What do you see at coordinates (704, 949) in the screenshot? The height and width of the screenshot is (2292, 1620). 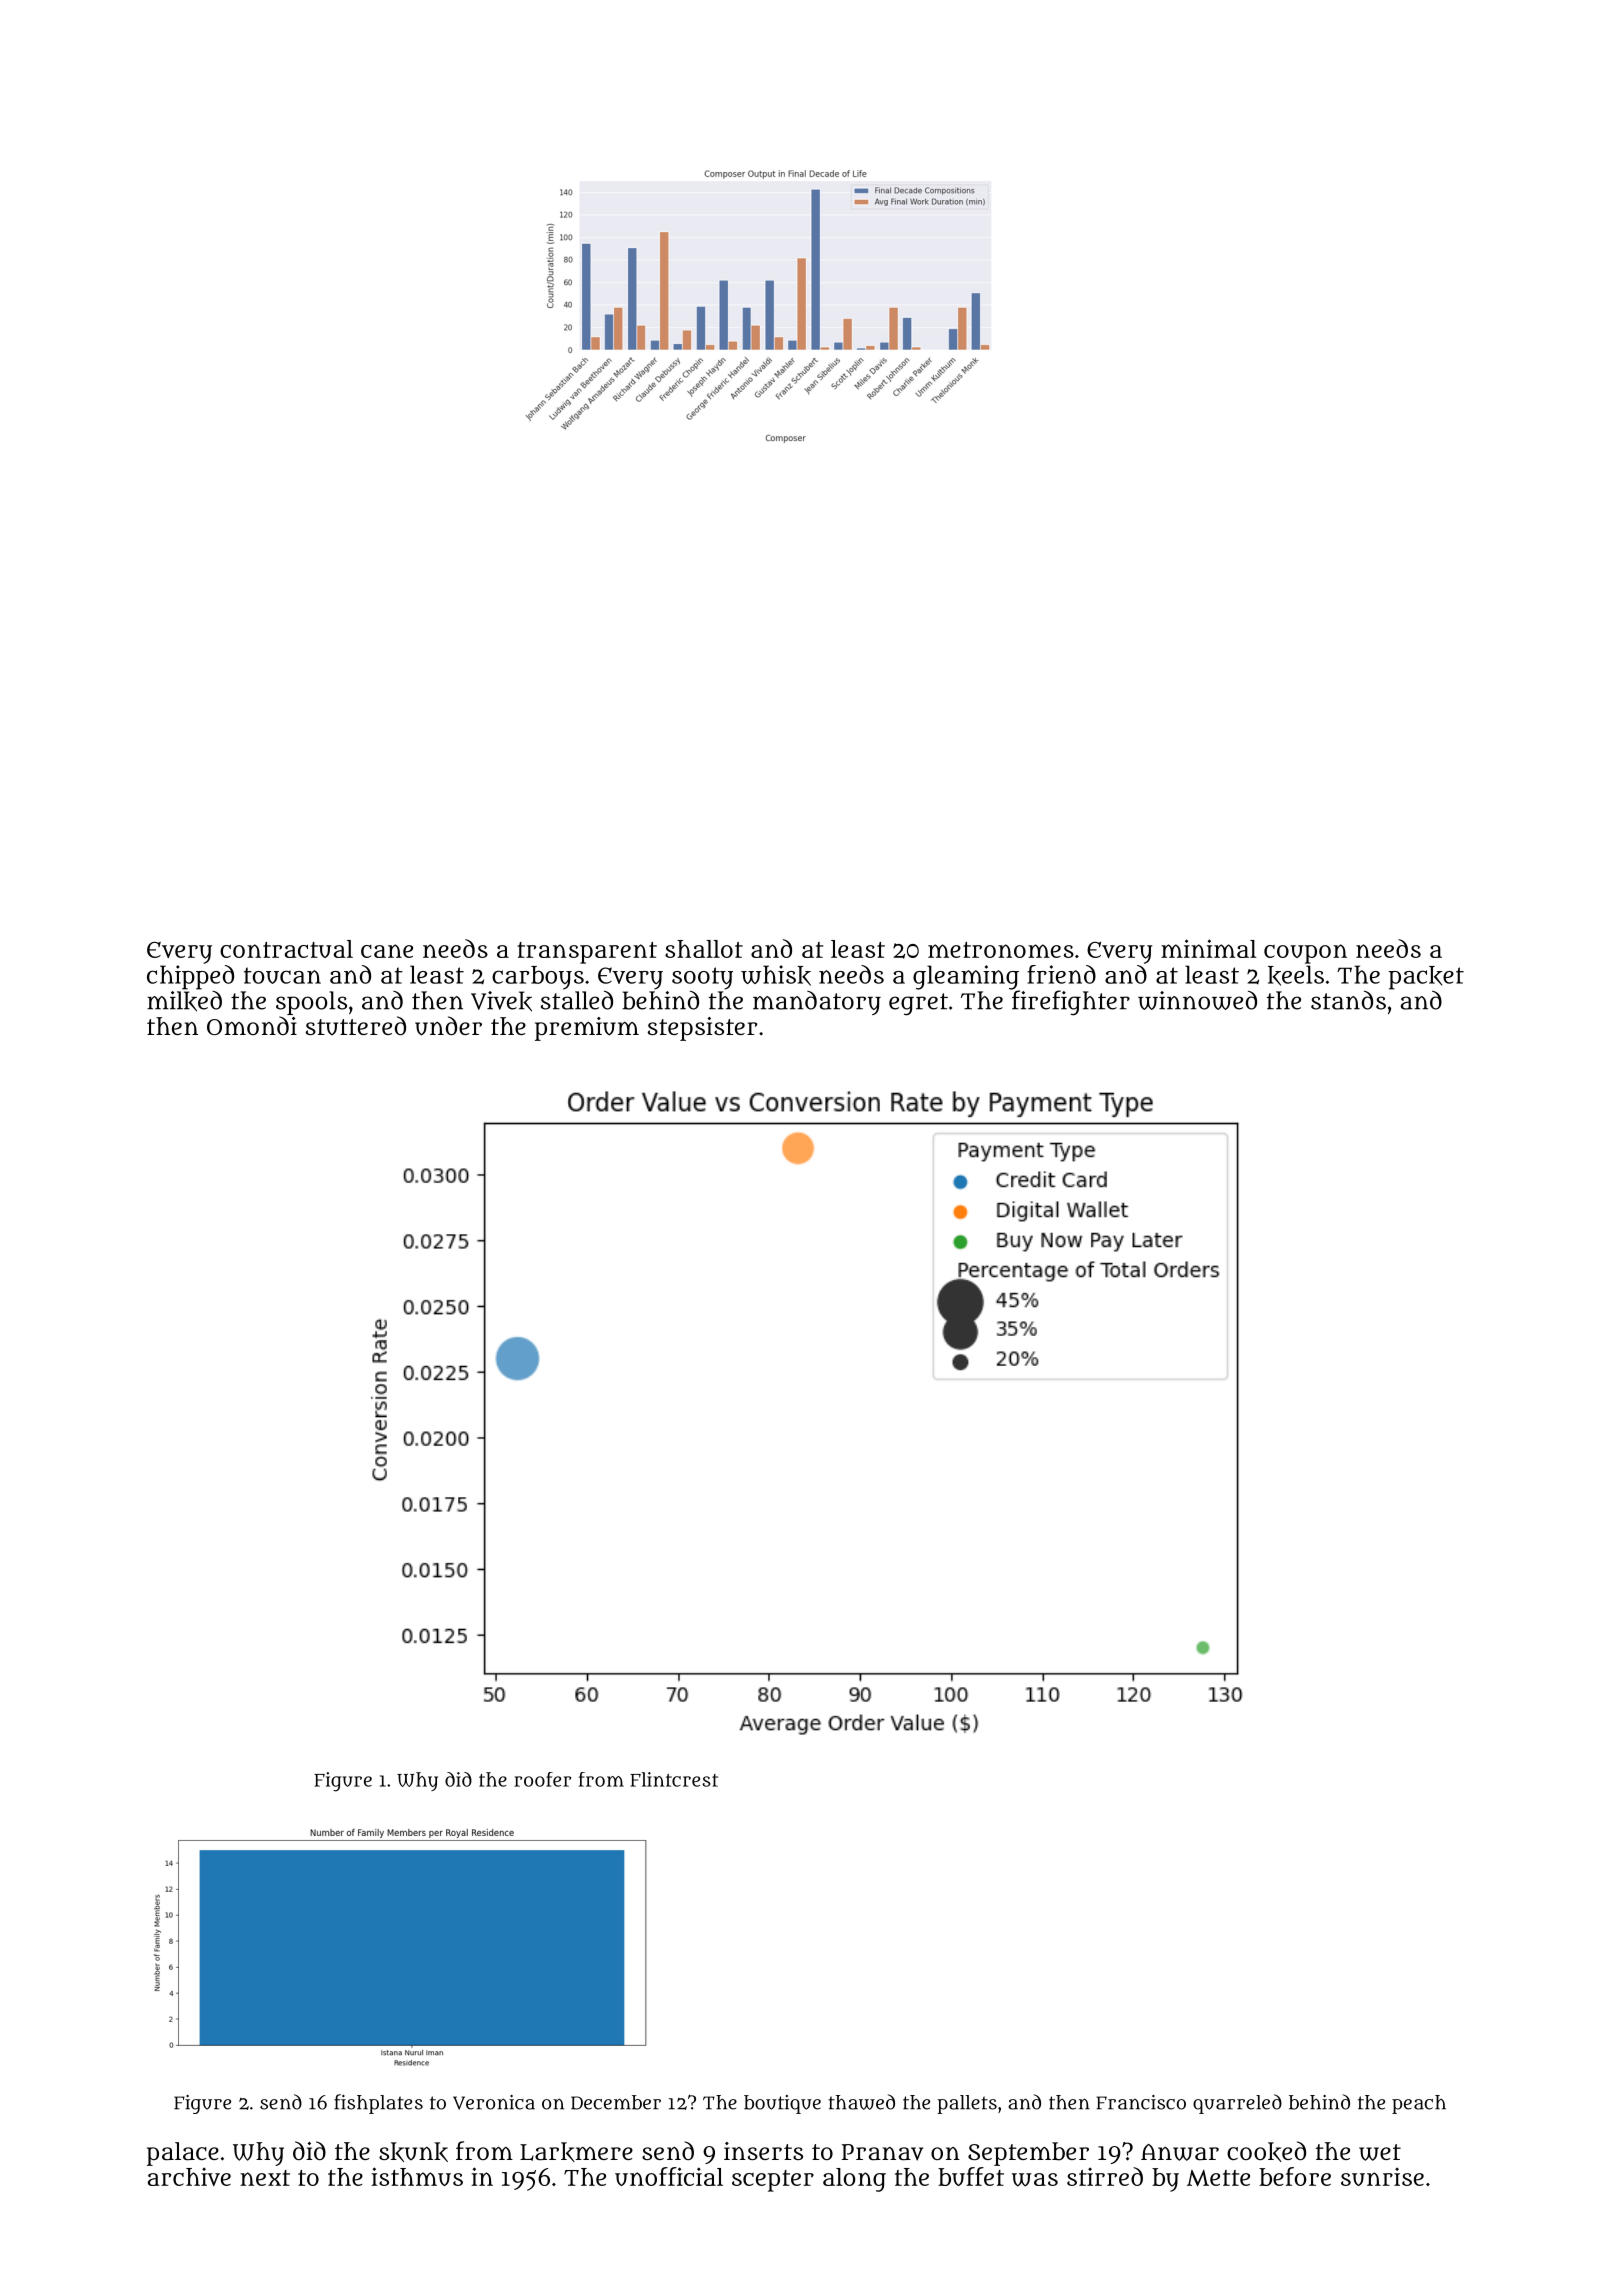 I see `shallot` at bounding box center [704, 949].
